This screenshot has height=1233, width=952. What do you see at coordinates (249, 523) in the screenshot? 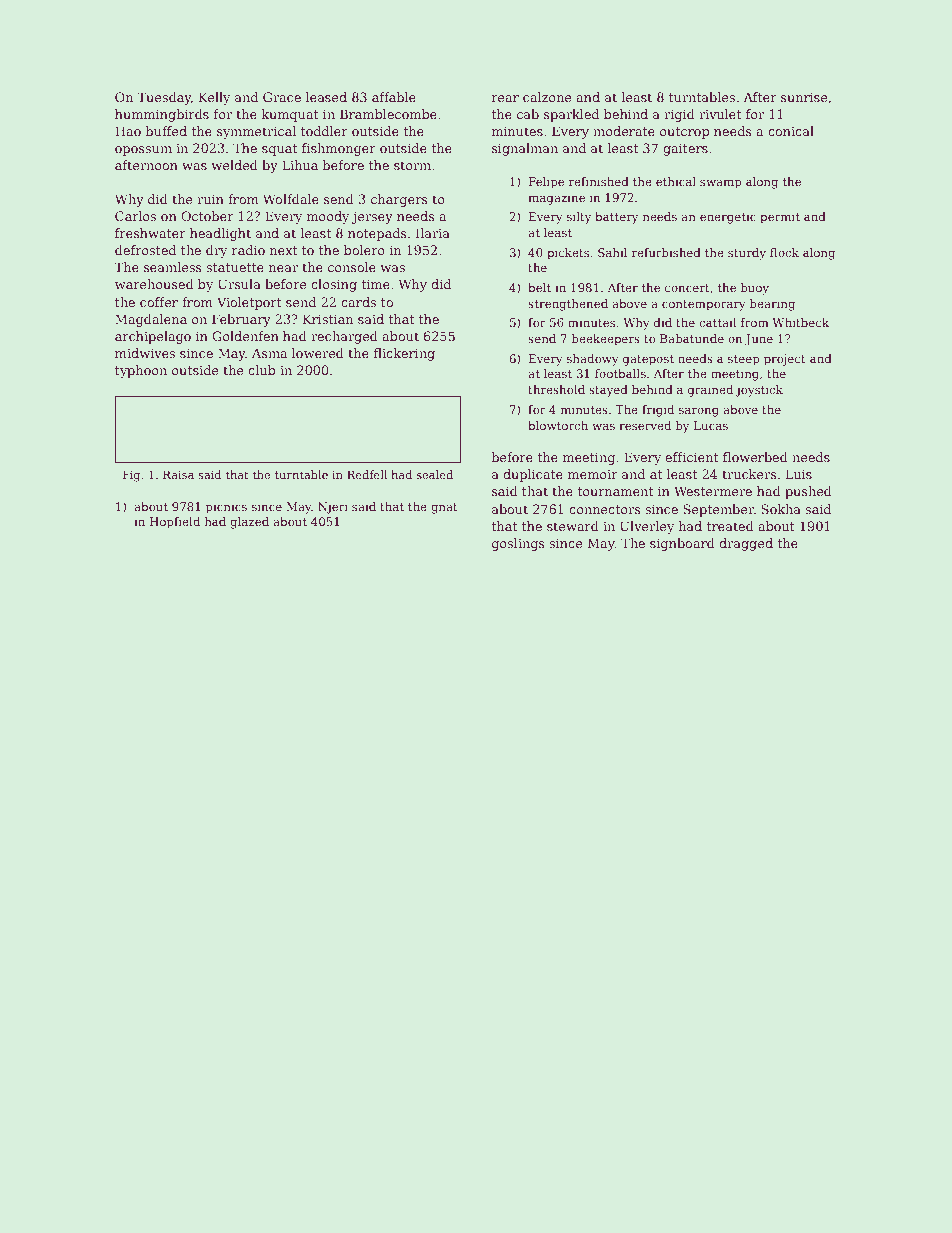
I see `glazed` at bounding box center [249, 523].
